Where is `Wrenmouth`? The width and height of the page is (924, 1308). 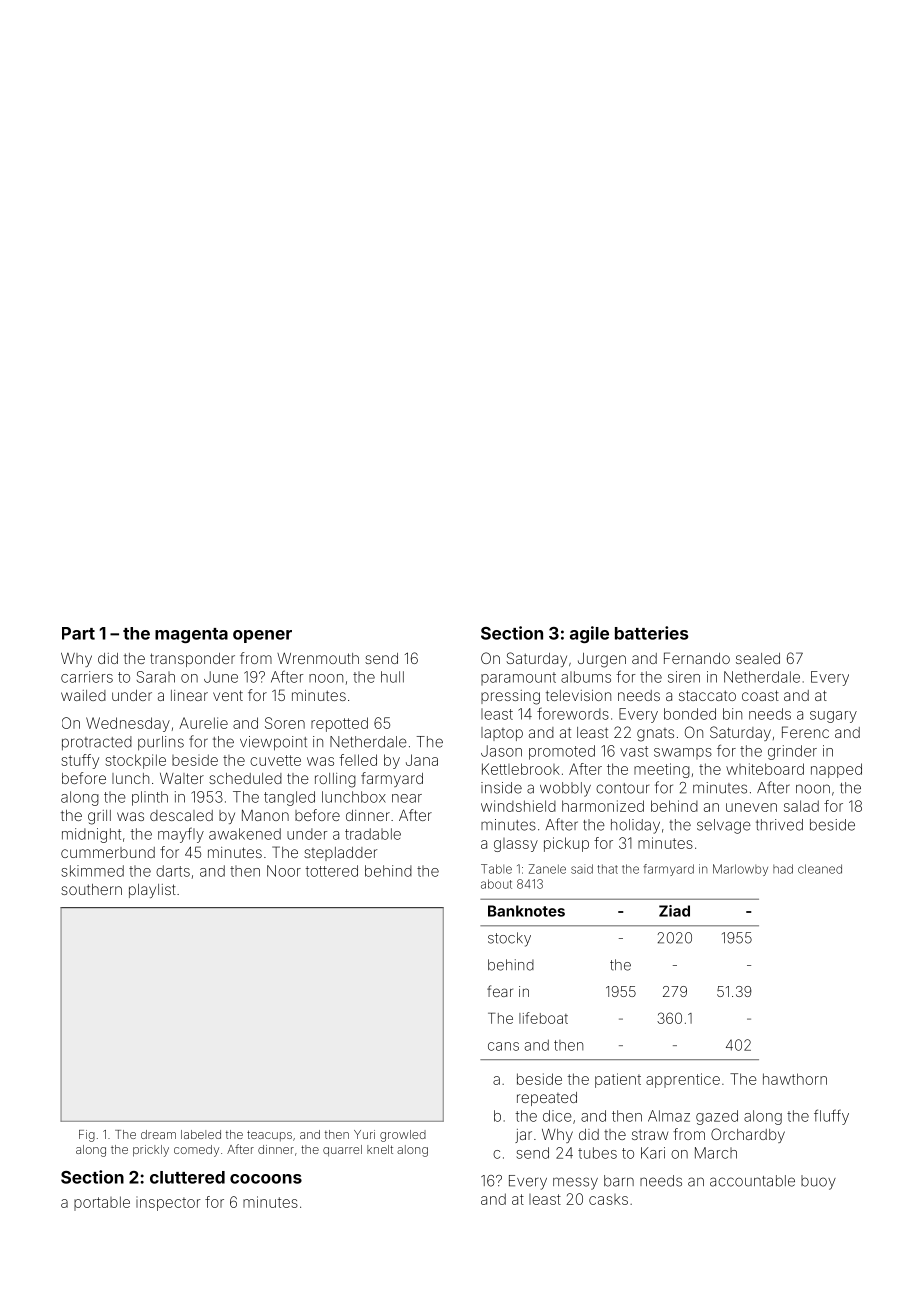
Wrenmouth is located at coordinates (318, 658).
